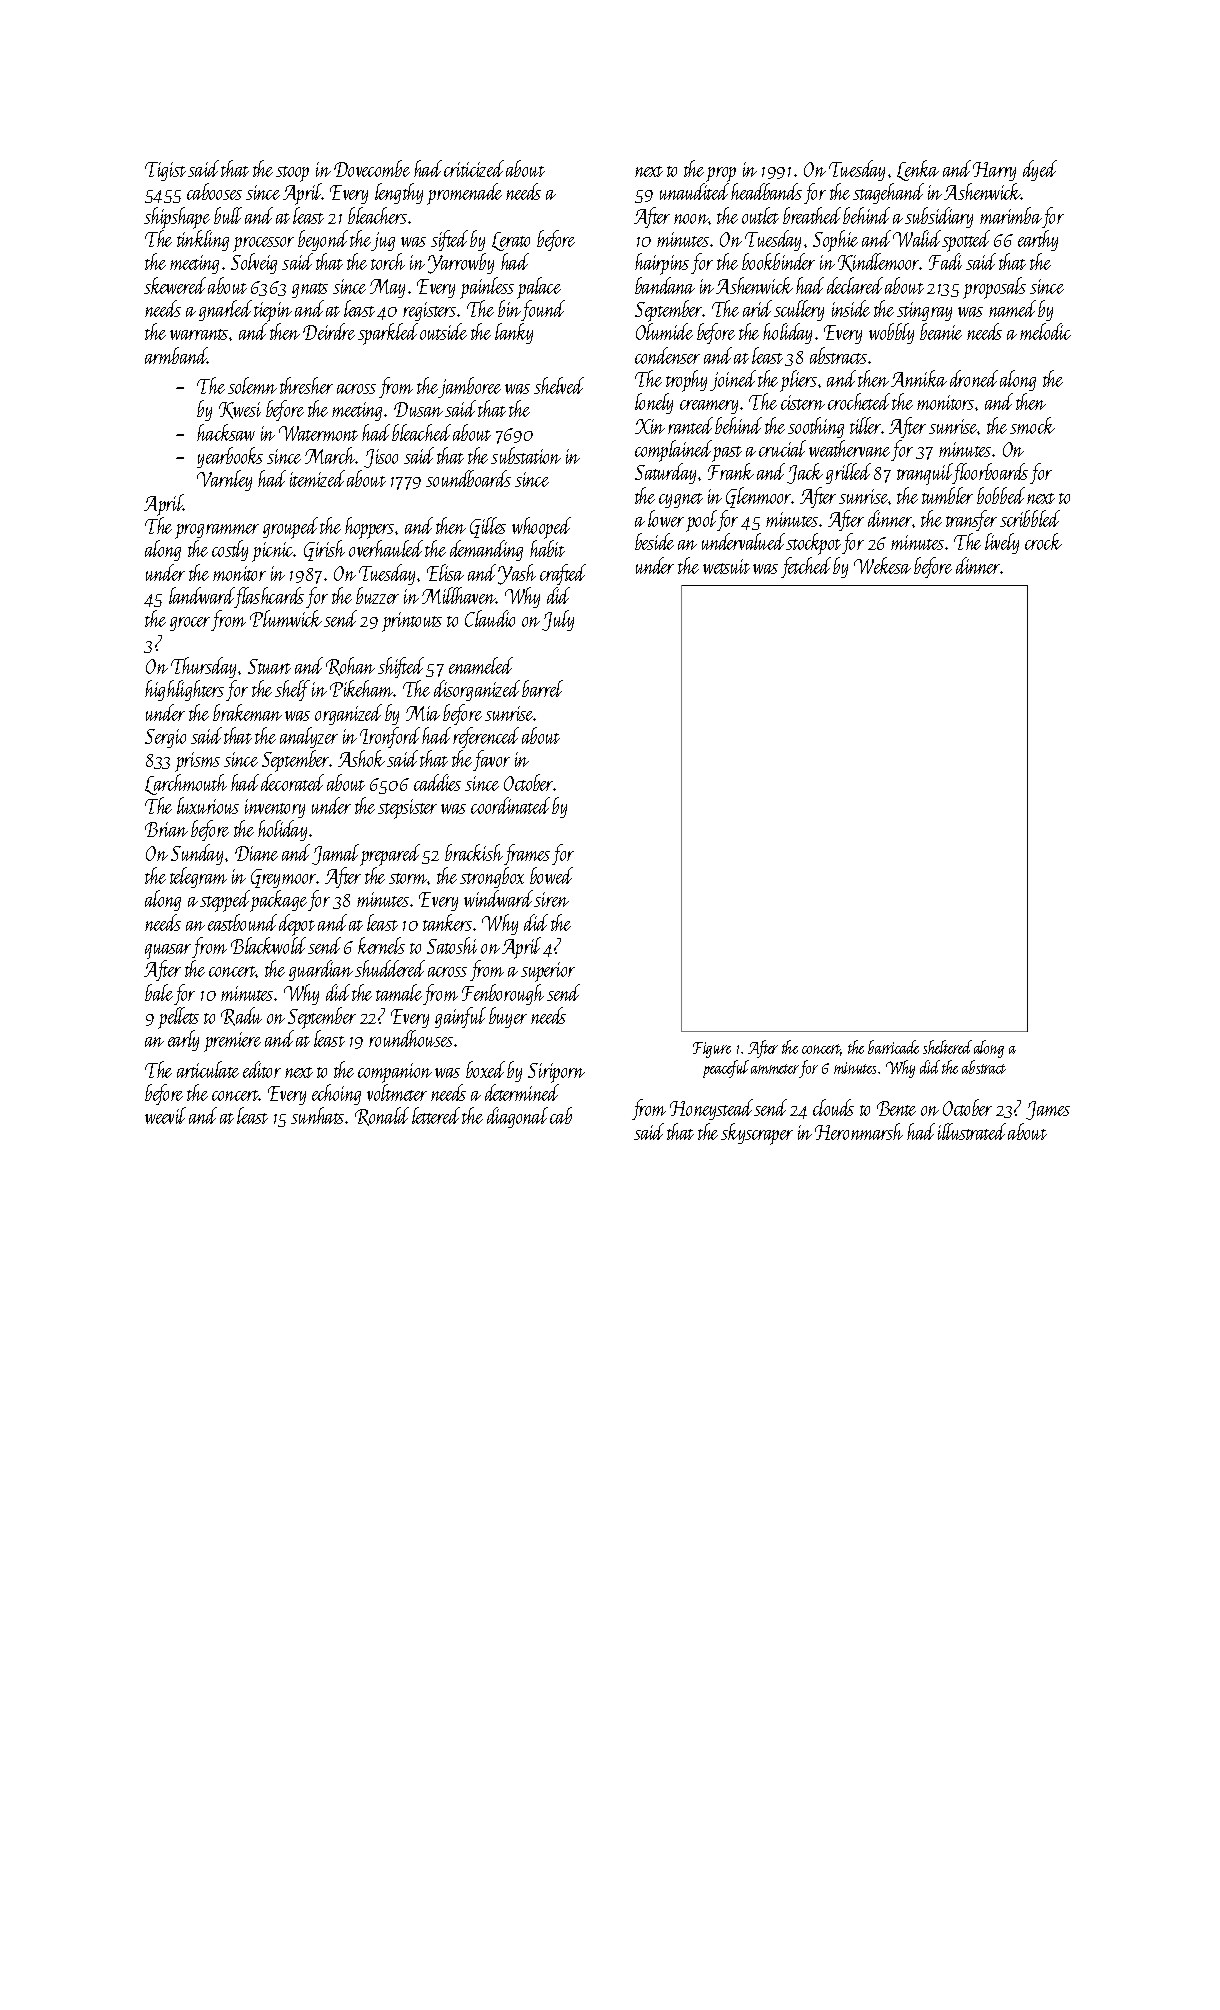 The width and height of the image is (1220, 2010). I want to click on promenade, so click(464, 194).
